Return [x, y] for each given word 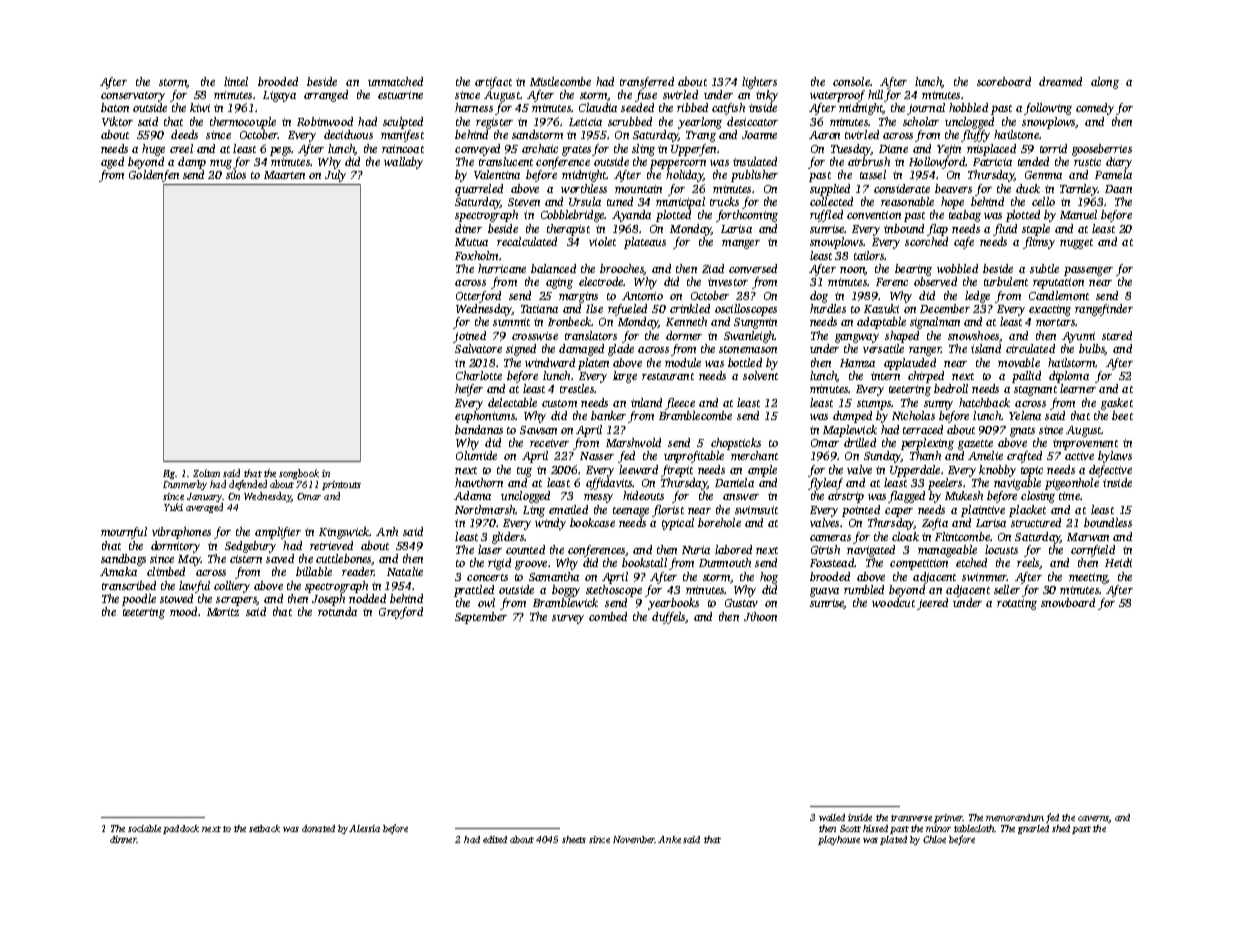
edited [495, 839]
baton [115, 107]
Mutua [471, 242]
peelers [945, 484]
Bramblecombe [695, 415]
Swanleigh [749, 337]
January [204, 497]
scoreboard [1004, 81]
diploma [1069, 377]
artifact [493, 83]
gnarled [1033, 829]
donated [318, 828]
